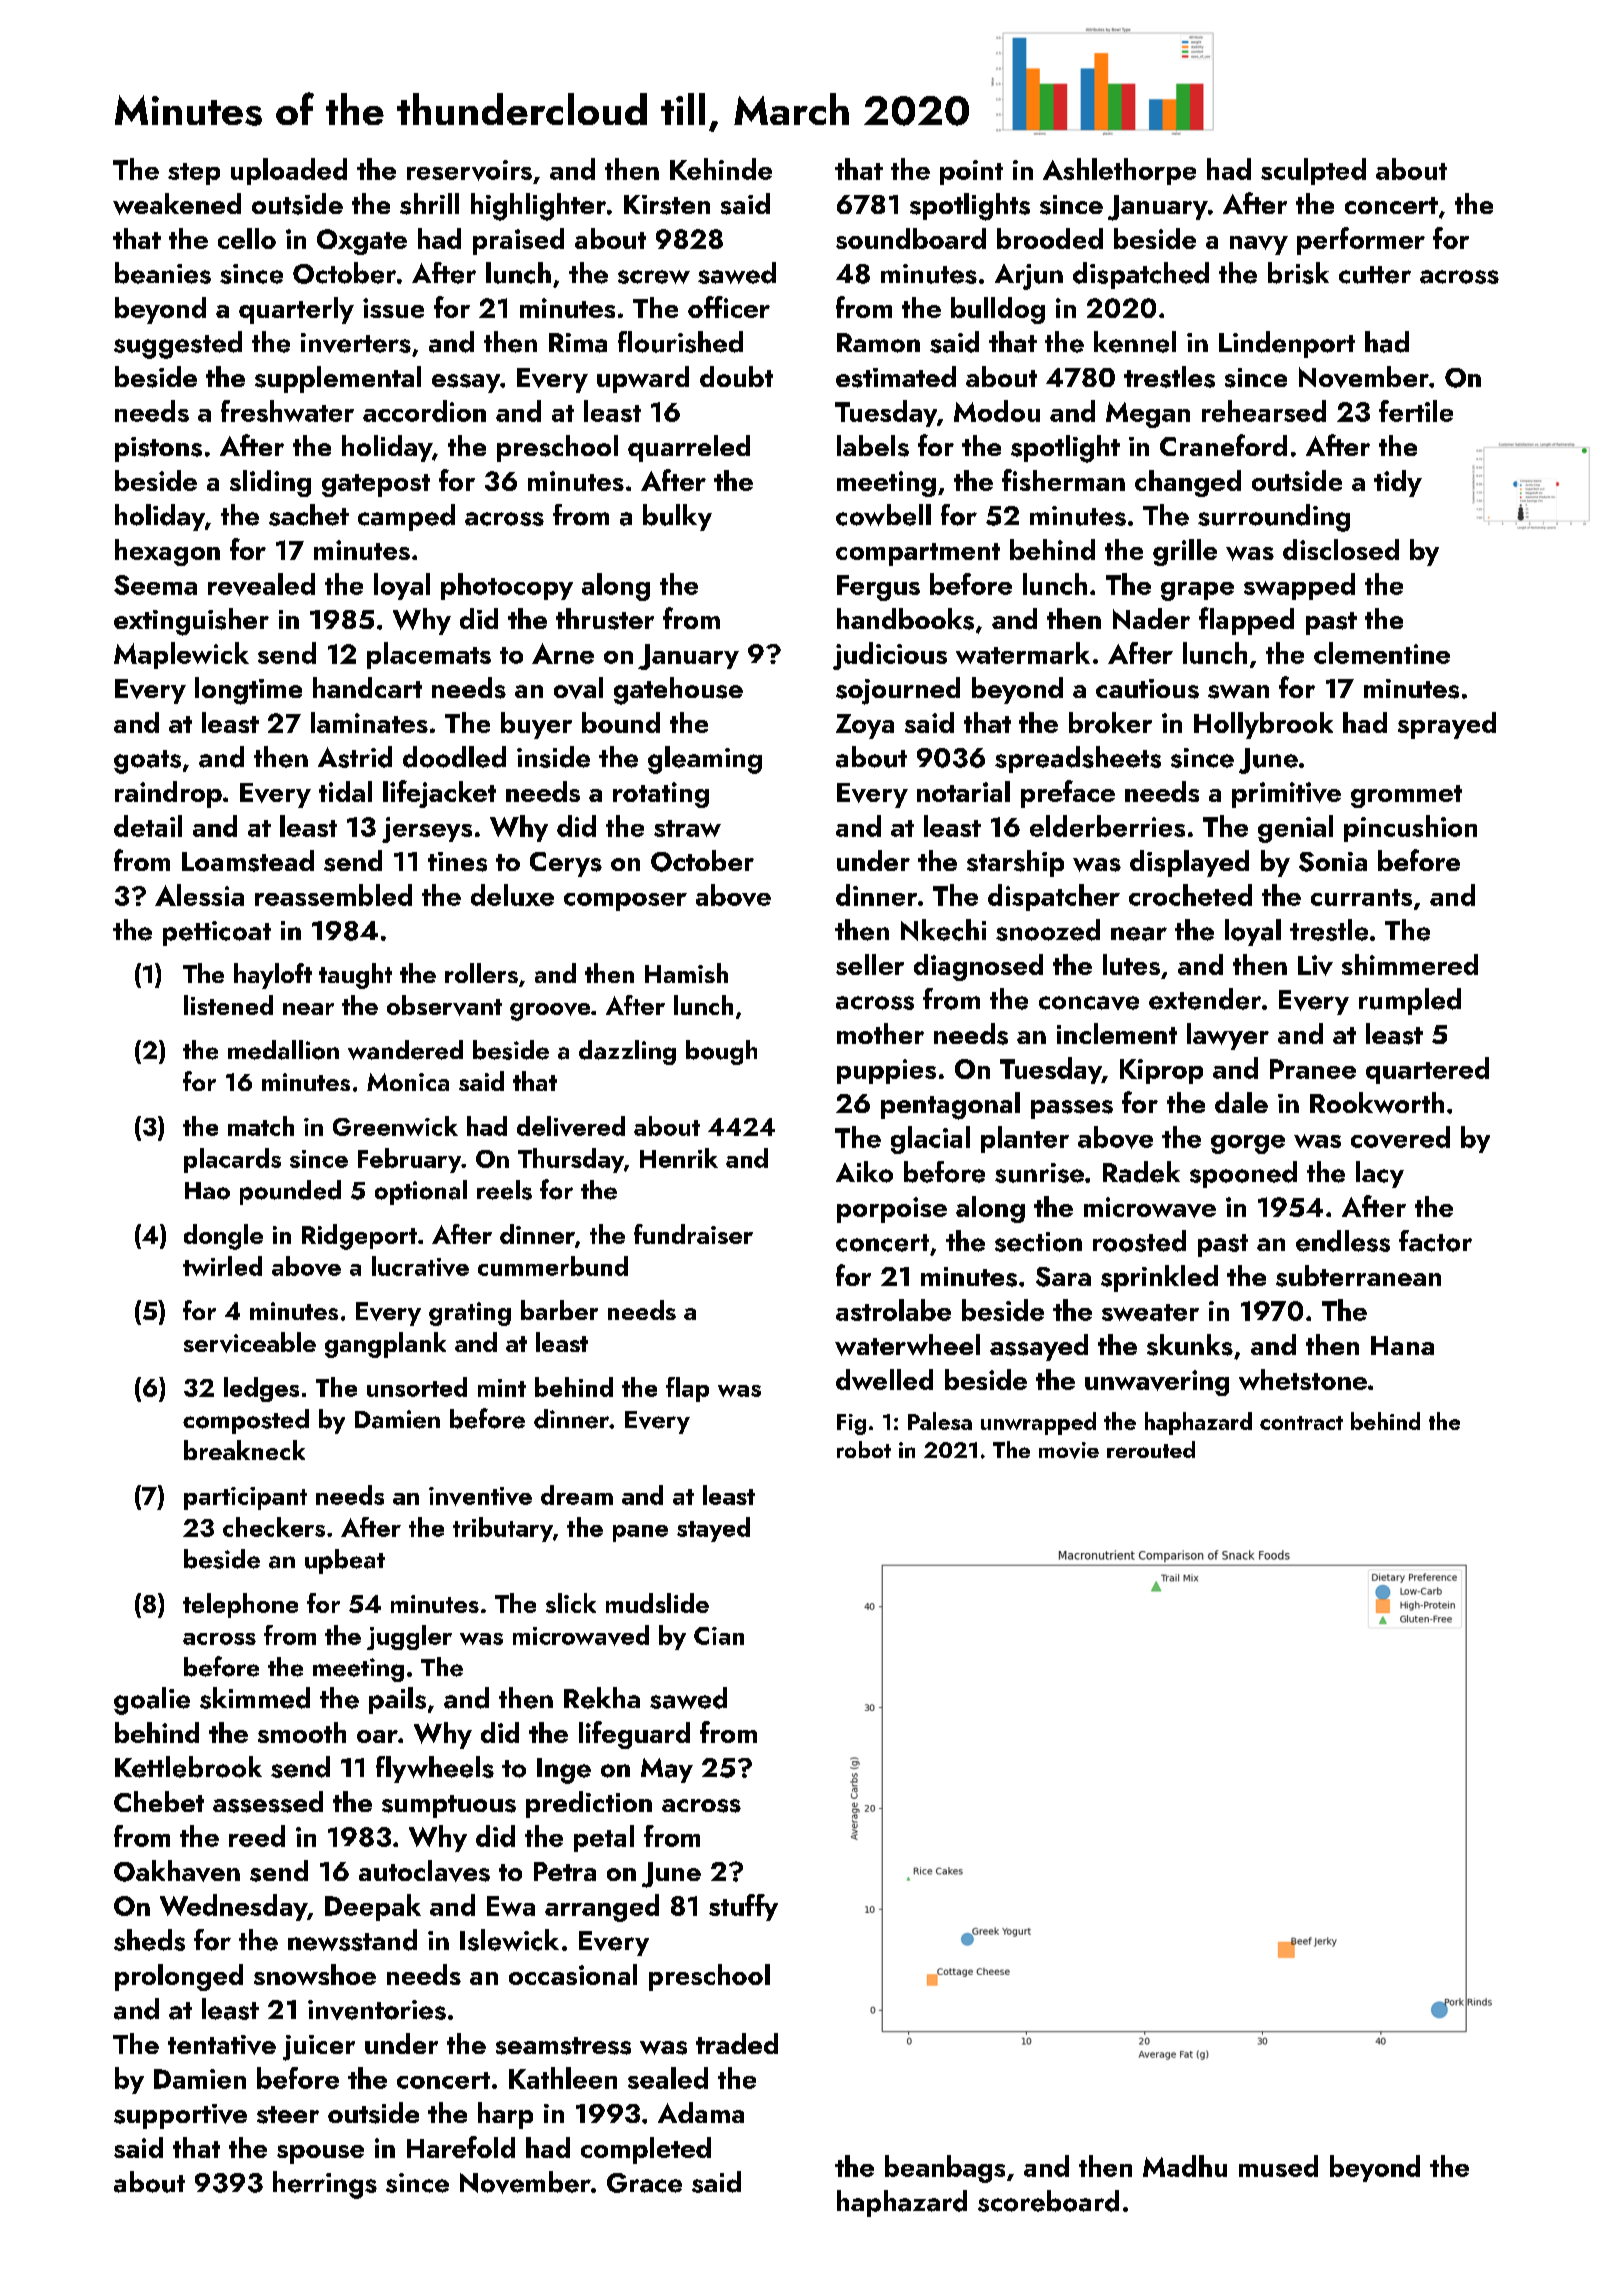 The height and width of the screenshot is (2292, 1620). Describe the element at coordinates (1278, 2166) in the screenshot. I see `mused` at that location.
